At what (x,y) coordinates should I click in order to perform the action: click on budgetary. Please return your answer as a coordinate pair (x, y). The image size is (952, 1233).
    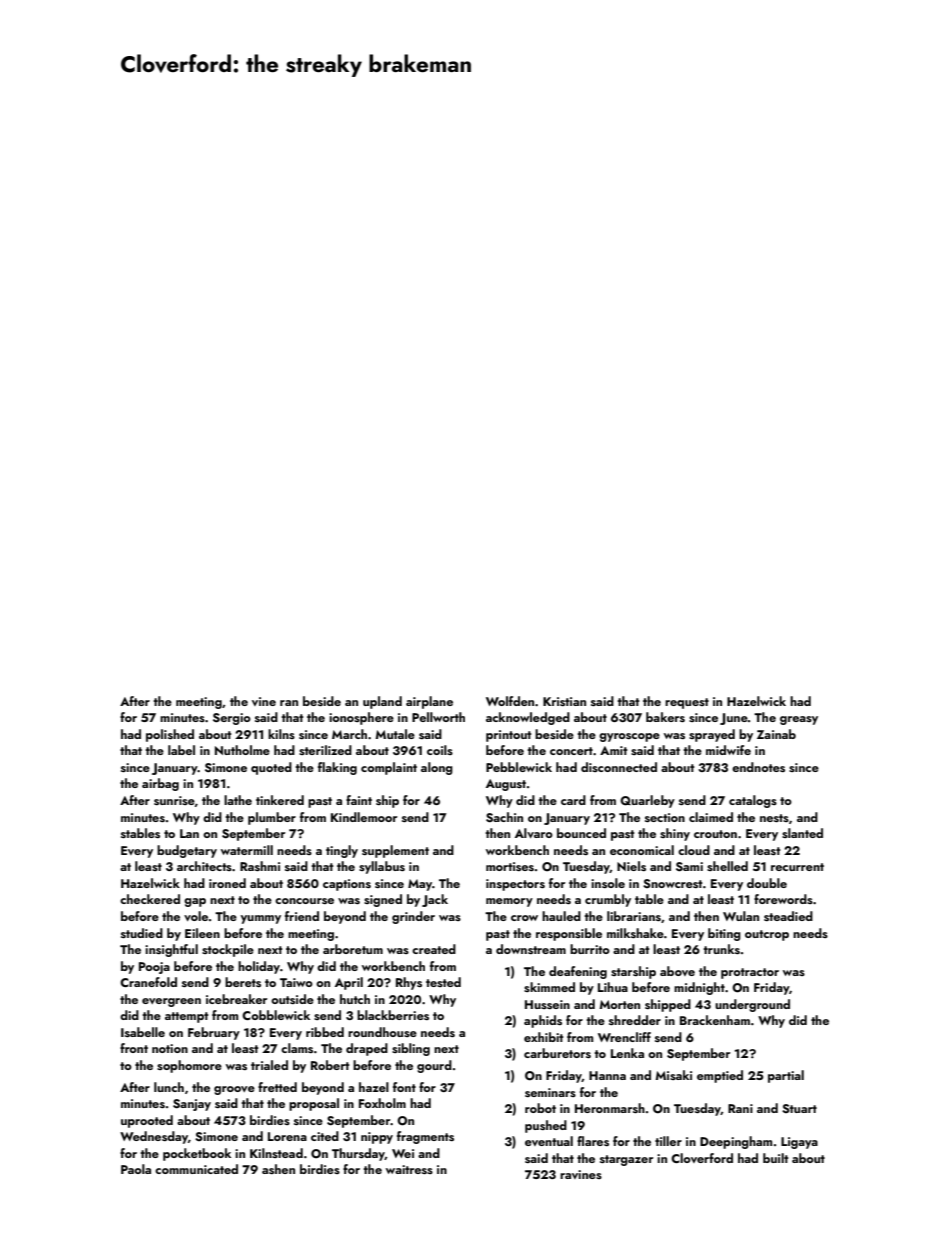
    Looking at the image, I should click on (187, 851).
